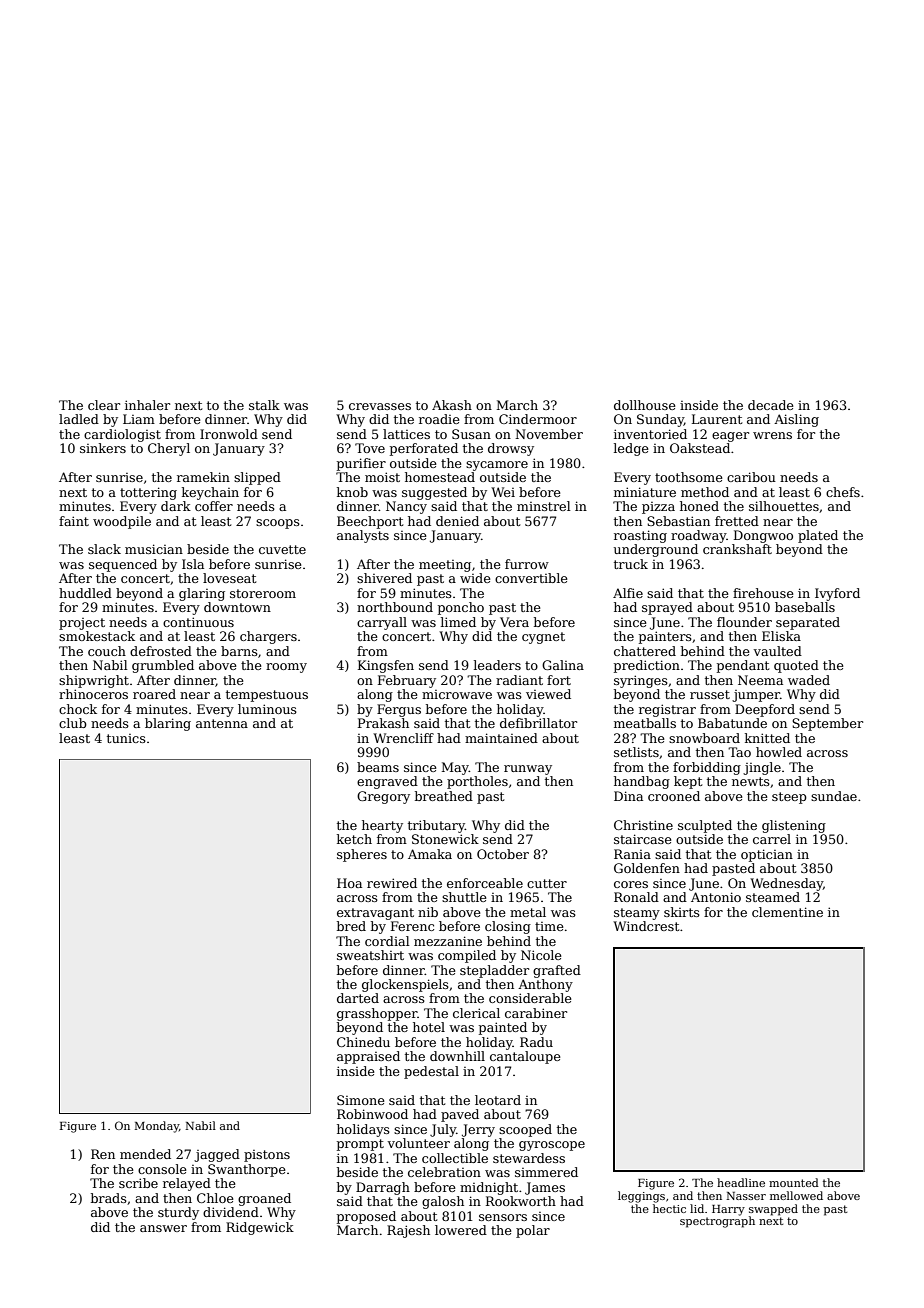  I want to click on rhinoceros, so click(93, 694).
